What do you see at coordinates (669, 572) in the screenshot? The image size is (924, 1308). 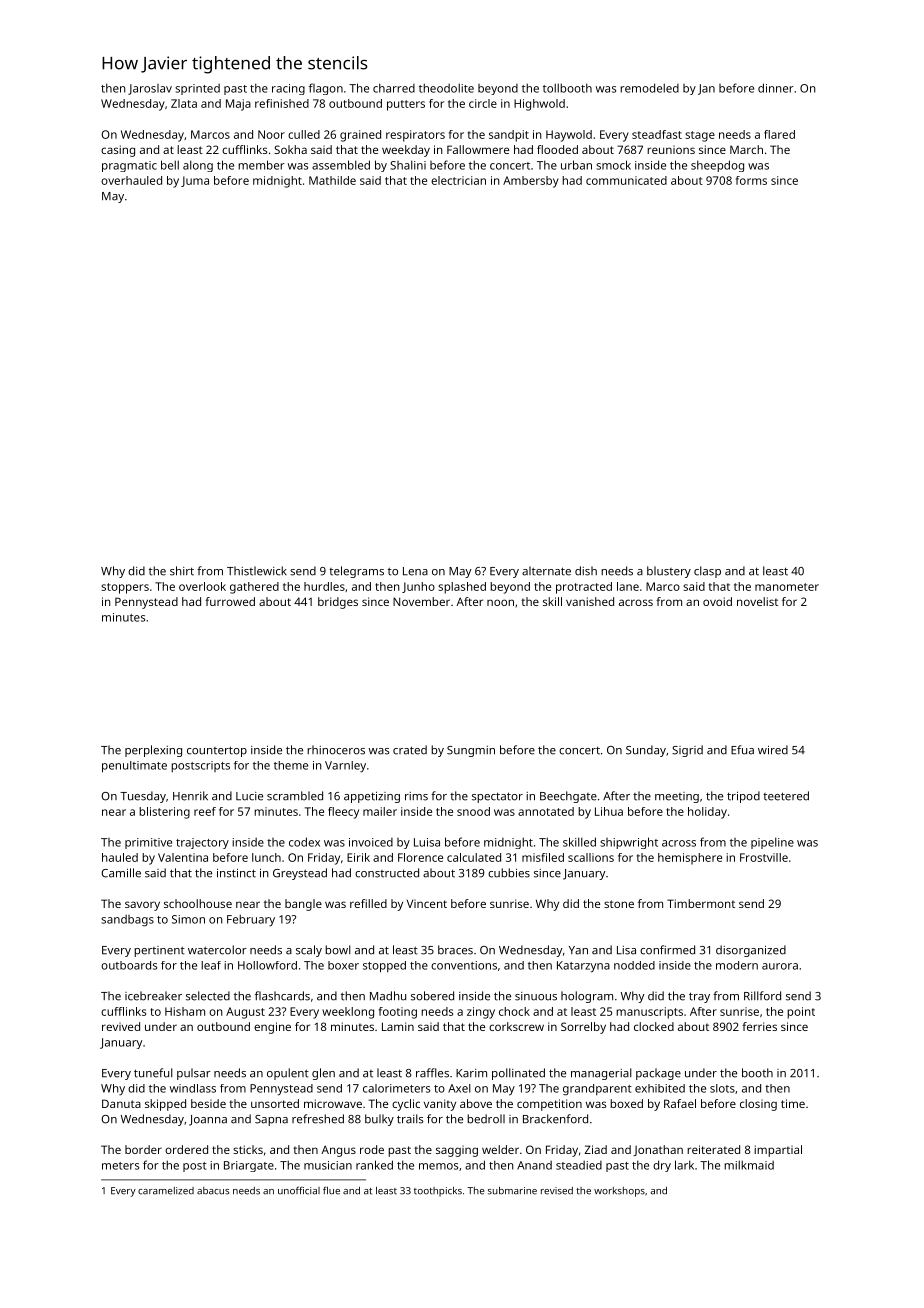 I see `blustery` at bounding box center [669, 572].
